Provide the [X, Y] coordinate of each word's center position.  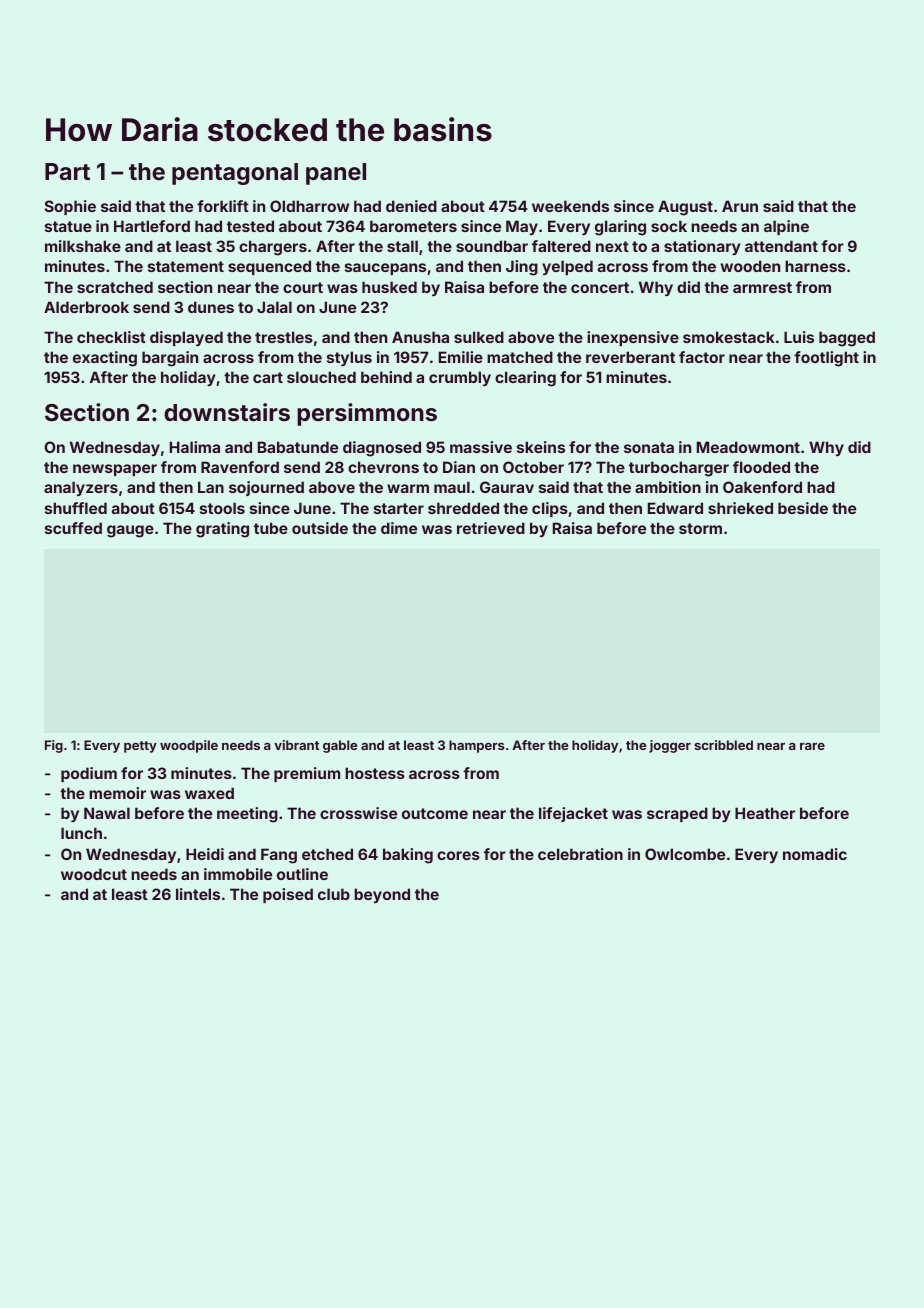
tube [271, 528]
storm [700, 528]
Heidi [205, 854]
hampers [477, 746]
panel [336, 174]
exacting [105, 359]
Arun [740, 206]
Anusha [420, 337]
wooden [750, 266]
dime [399, 528]
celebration [580, 854]
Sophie [70, 207]
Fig [54, 746]
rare [812, 746]
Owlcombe [685, 854]
